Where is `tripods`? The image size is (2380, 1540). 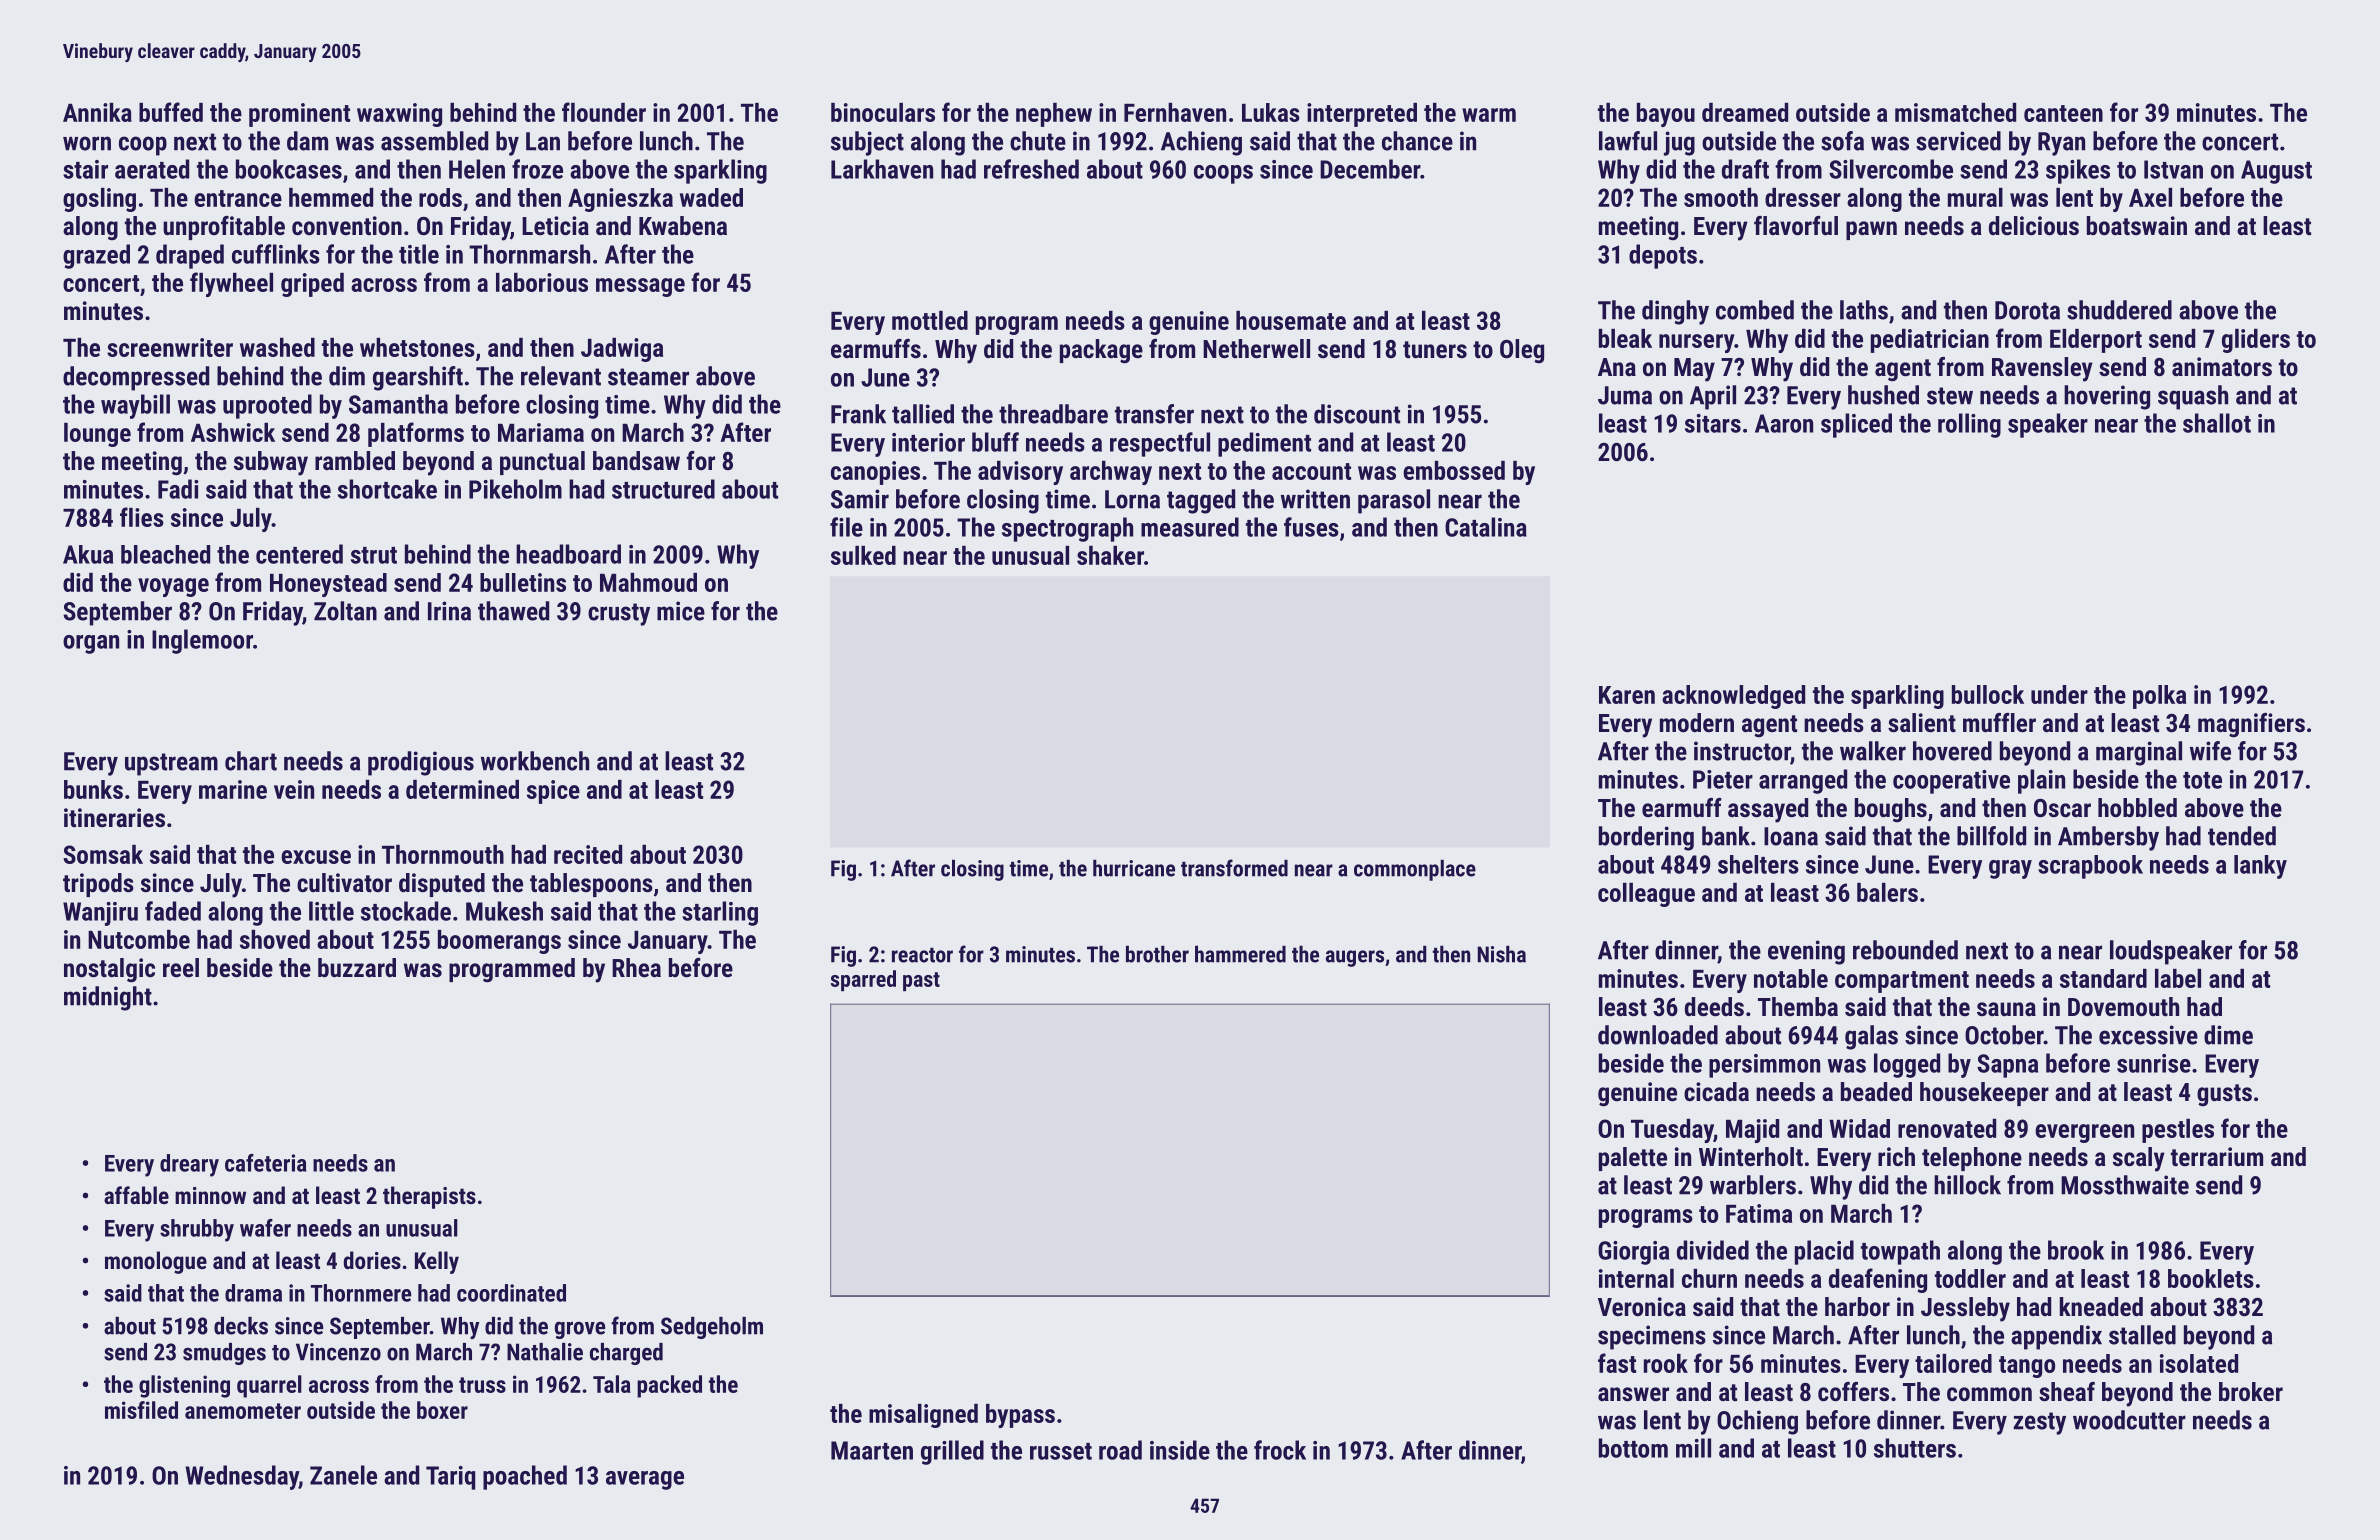
tripods is located at coordinates (98, 885).
